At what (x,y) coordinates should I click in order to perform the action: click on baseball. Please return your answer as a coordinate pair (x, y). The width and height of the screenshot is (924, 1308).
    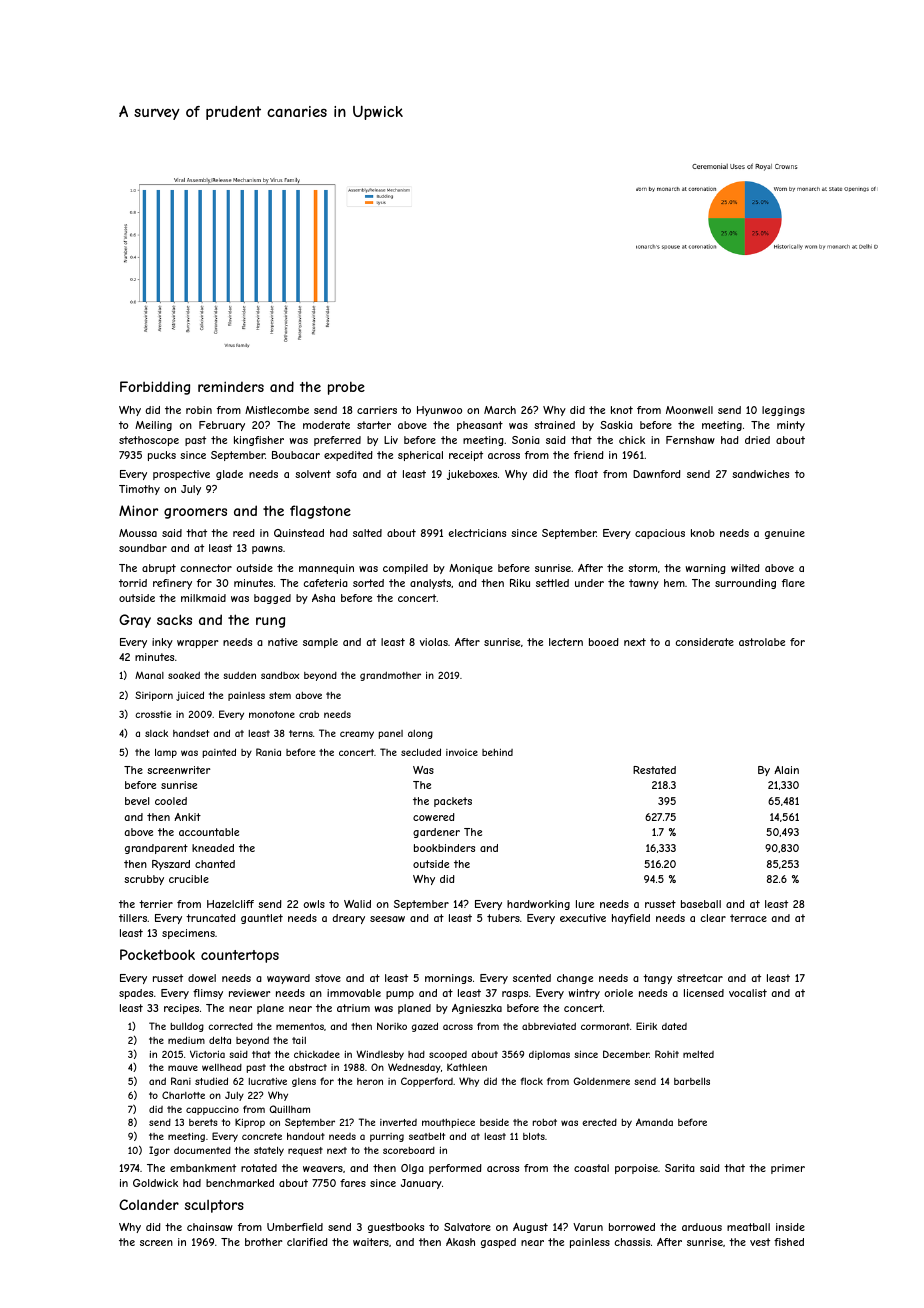
    Looking at the image, I should click on (701, 904).
